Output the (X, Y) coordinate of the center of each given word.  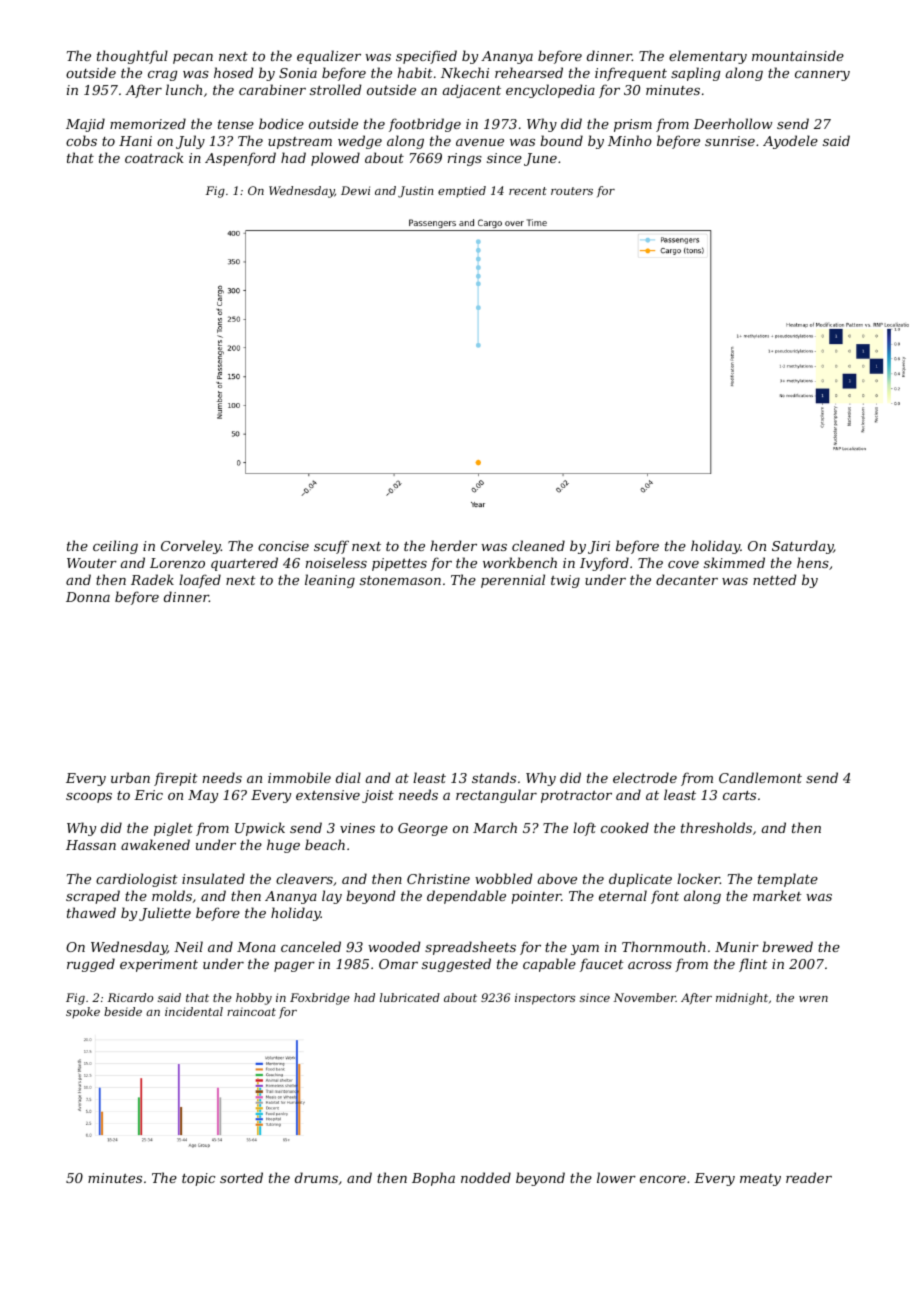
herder (454, 545)
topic (198, 1179)
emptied (462, 192)
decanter (687, 579)
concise (283, 546)
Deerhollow (732, 123)
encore (663, 1179)
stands (494, 777)
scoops (89, 798)
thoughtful (132, 57)
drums (316, 1177)
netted (774, 579)
